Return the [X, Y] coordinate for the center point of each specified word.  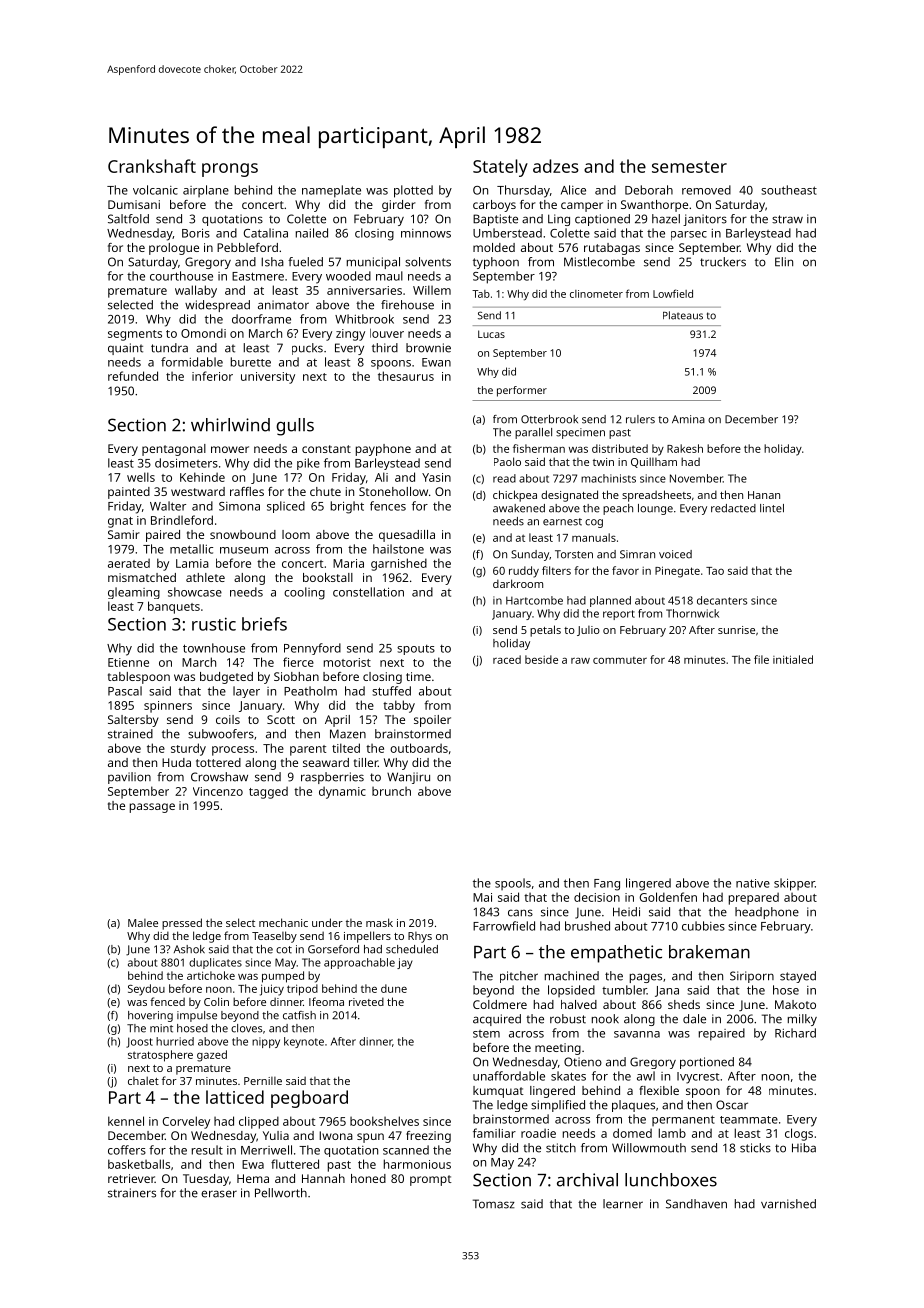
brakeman [709, 952]
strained [130, 734]
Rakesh [685, 448]
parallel [533, 433]
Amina [688, 419]
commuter [620, 660]
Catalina [266, 233]
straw [787, 219]
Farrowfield [504, 926]
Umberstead [507, 233]
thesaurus [406, 376]
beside [541, 659]
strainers [132, 1193]
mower [230, 449]
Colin [216, 1001]
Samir [124, 534]
